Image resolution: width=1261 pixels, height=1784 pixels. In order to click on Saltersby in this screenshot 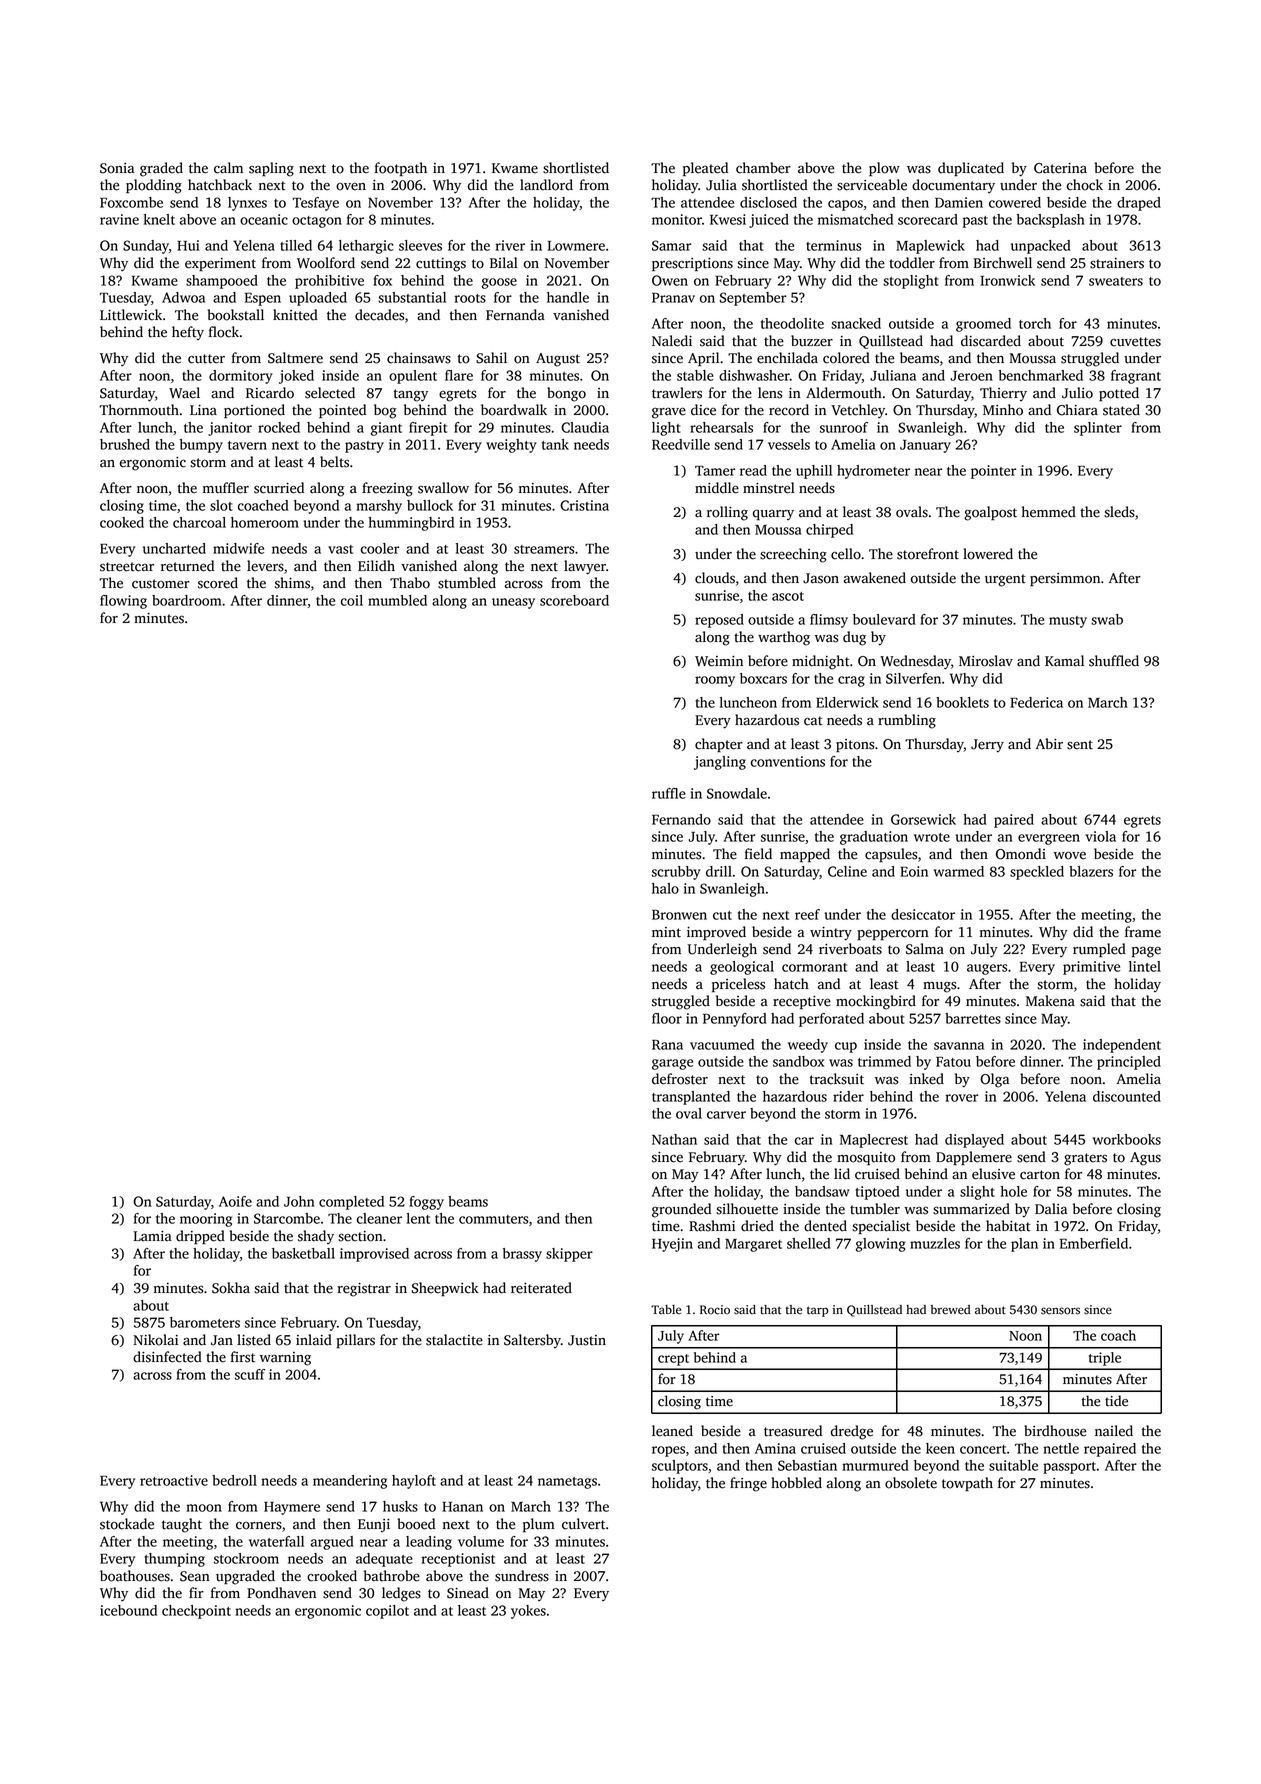, I will do `click(532, 1341)`.
